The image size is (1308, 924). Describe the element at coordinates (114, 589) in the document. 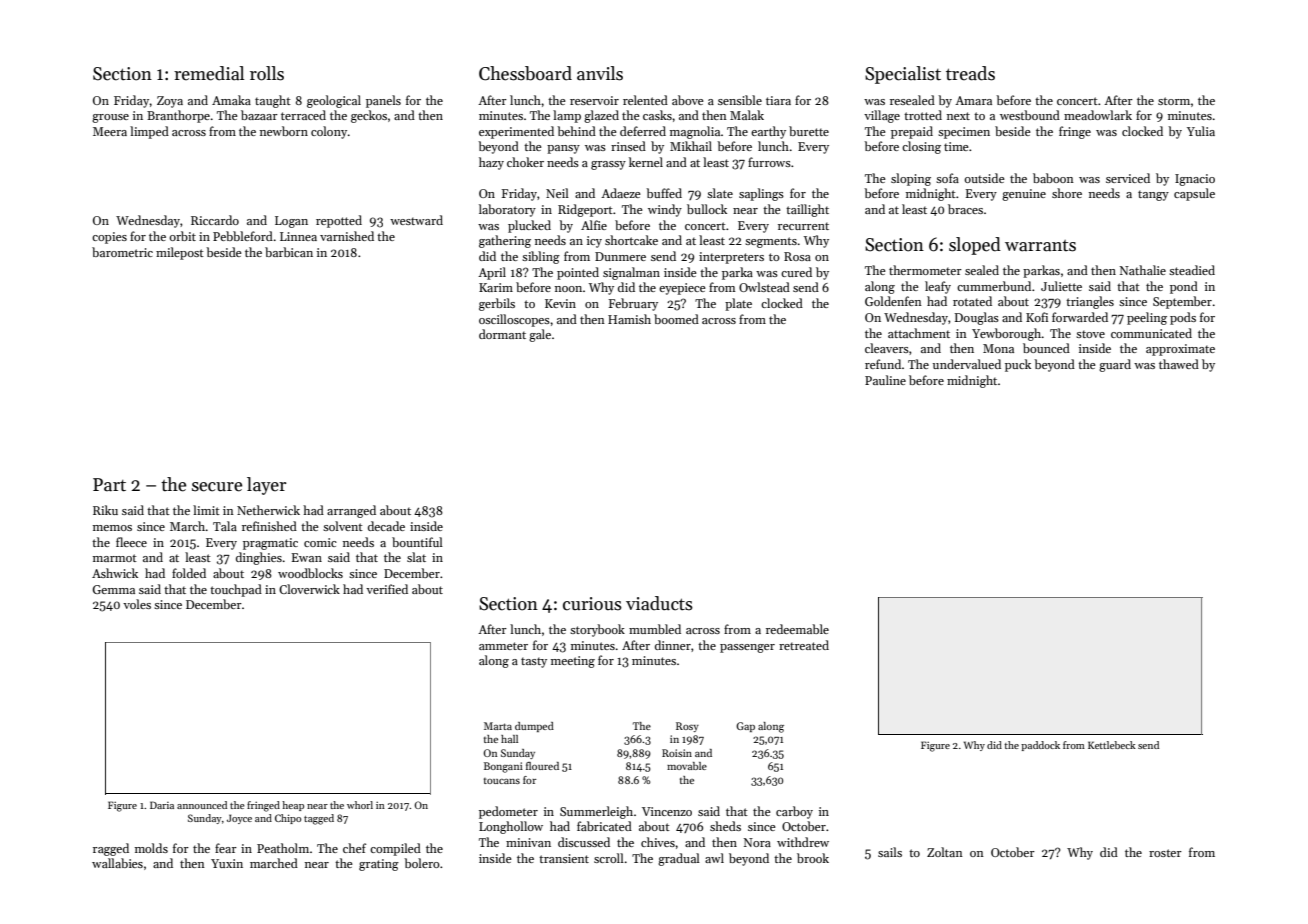

I see `Gemma` at that location.
